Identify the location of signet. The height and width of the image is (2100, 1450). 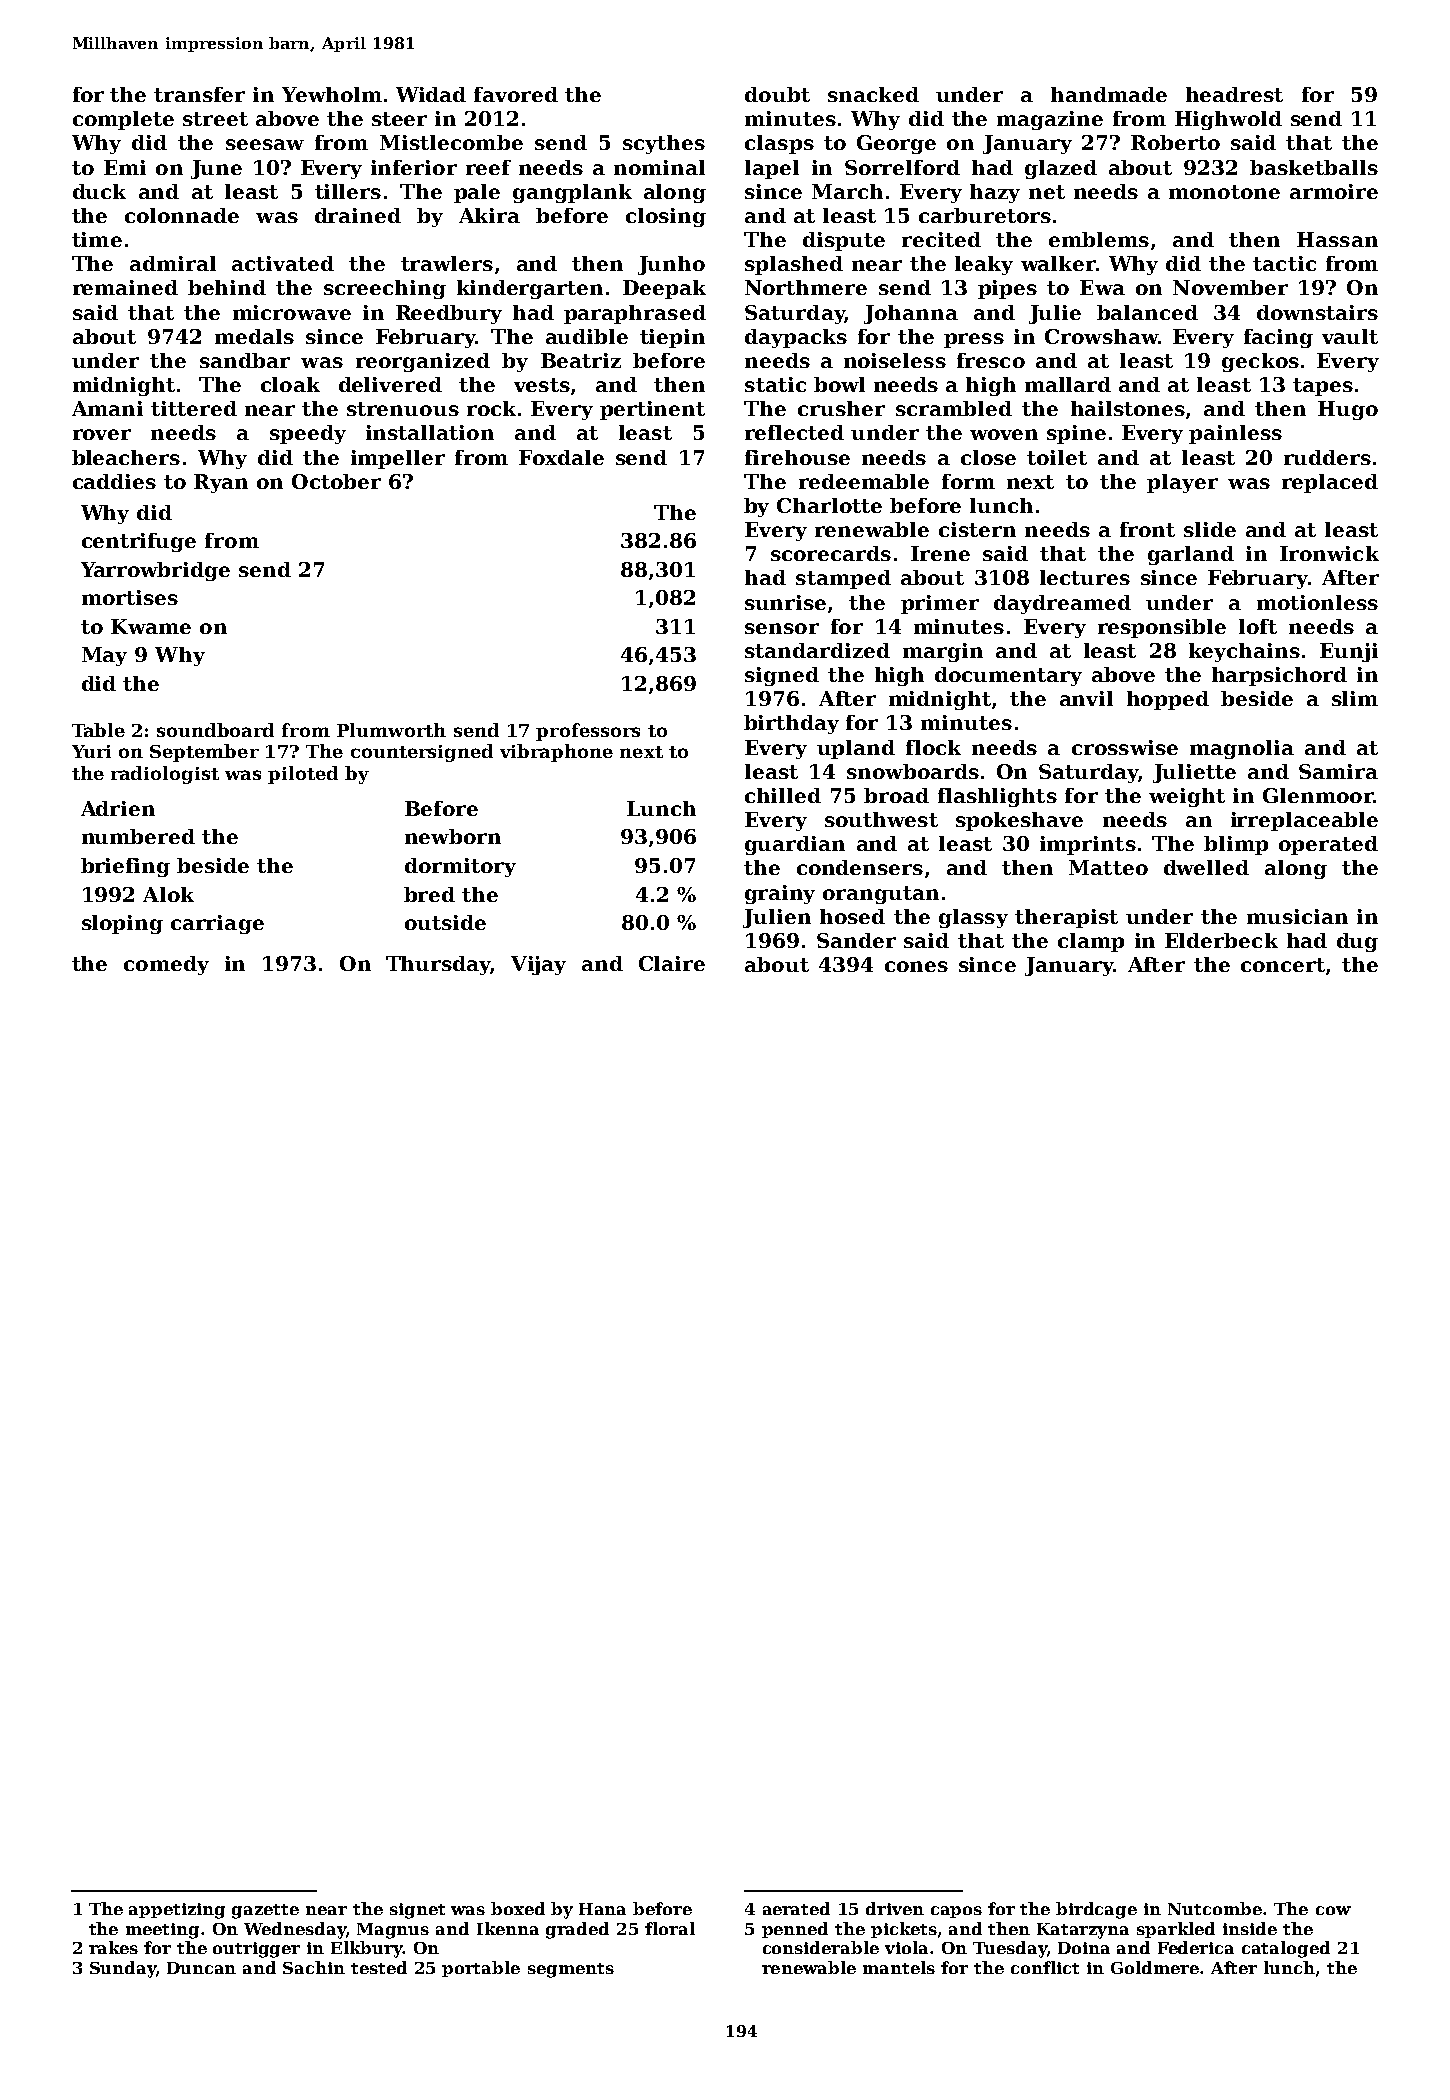
(417, 1911).
